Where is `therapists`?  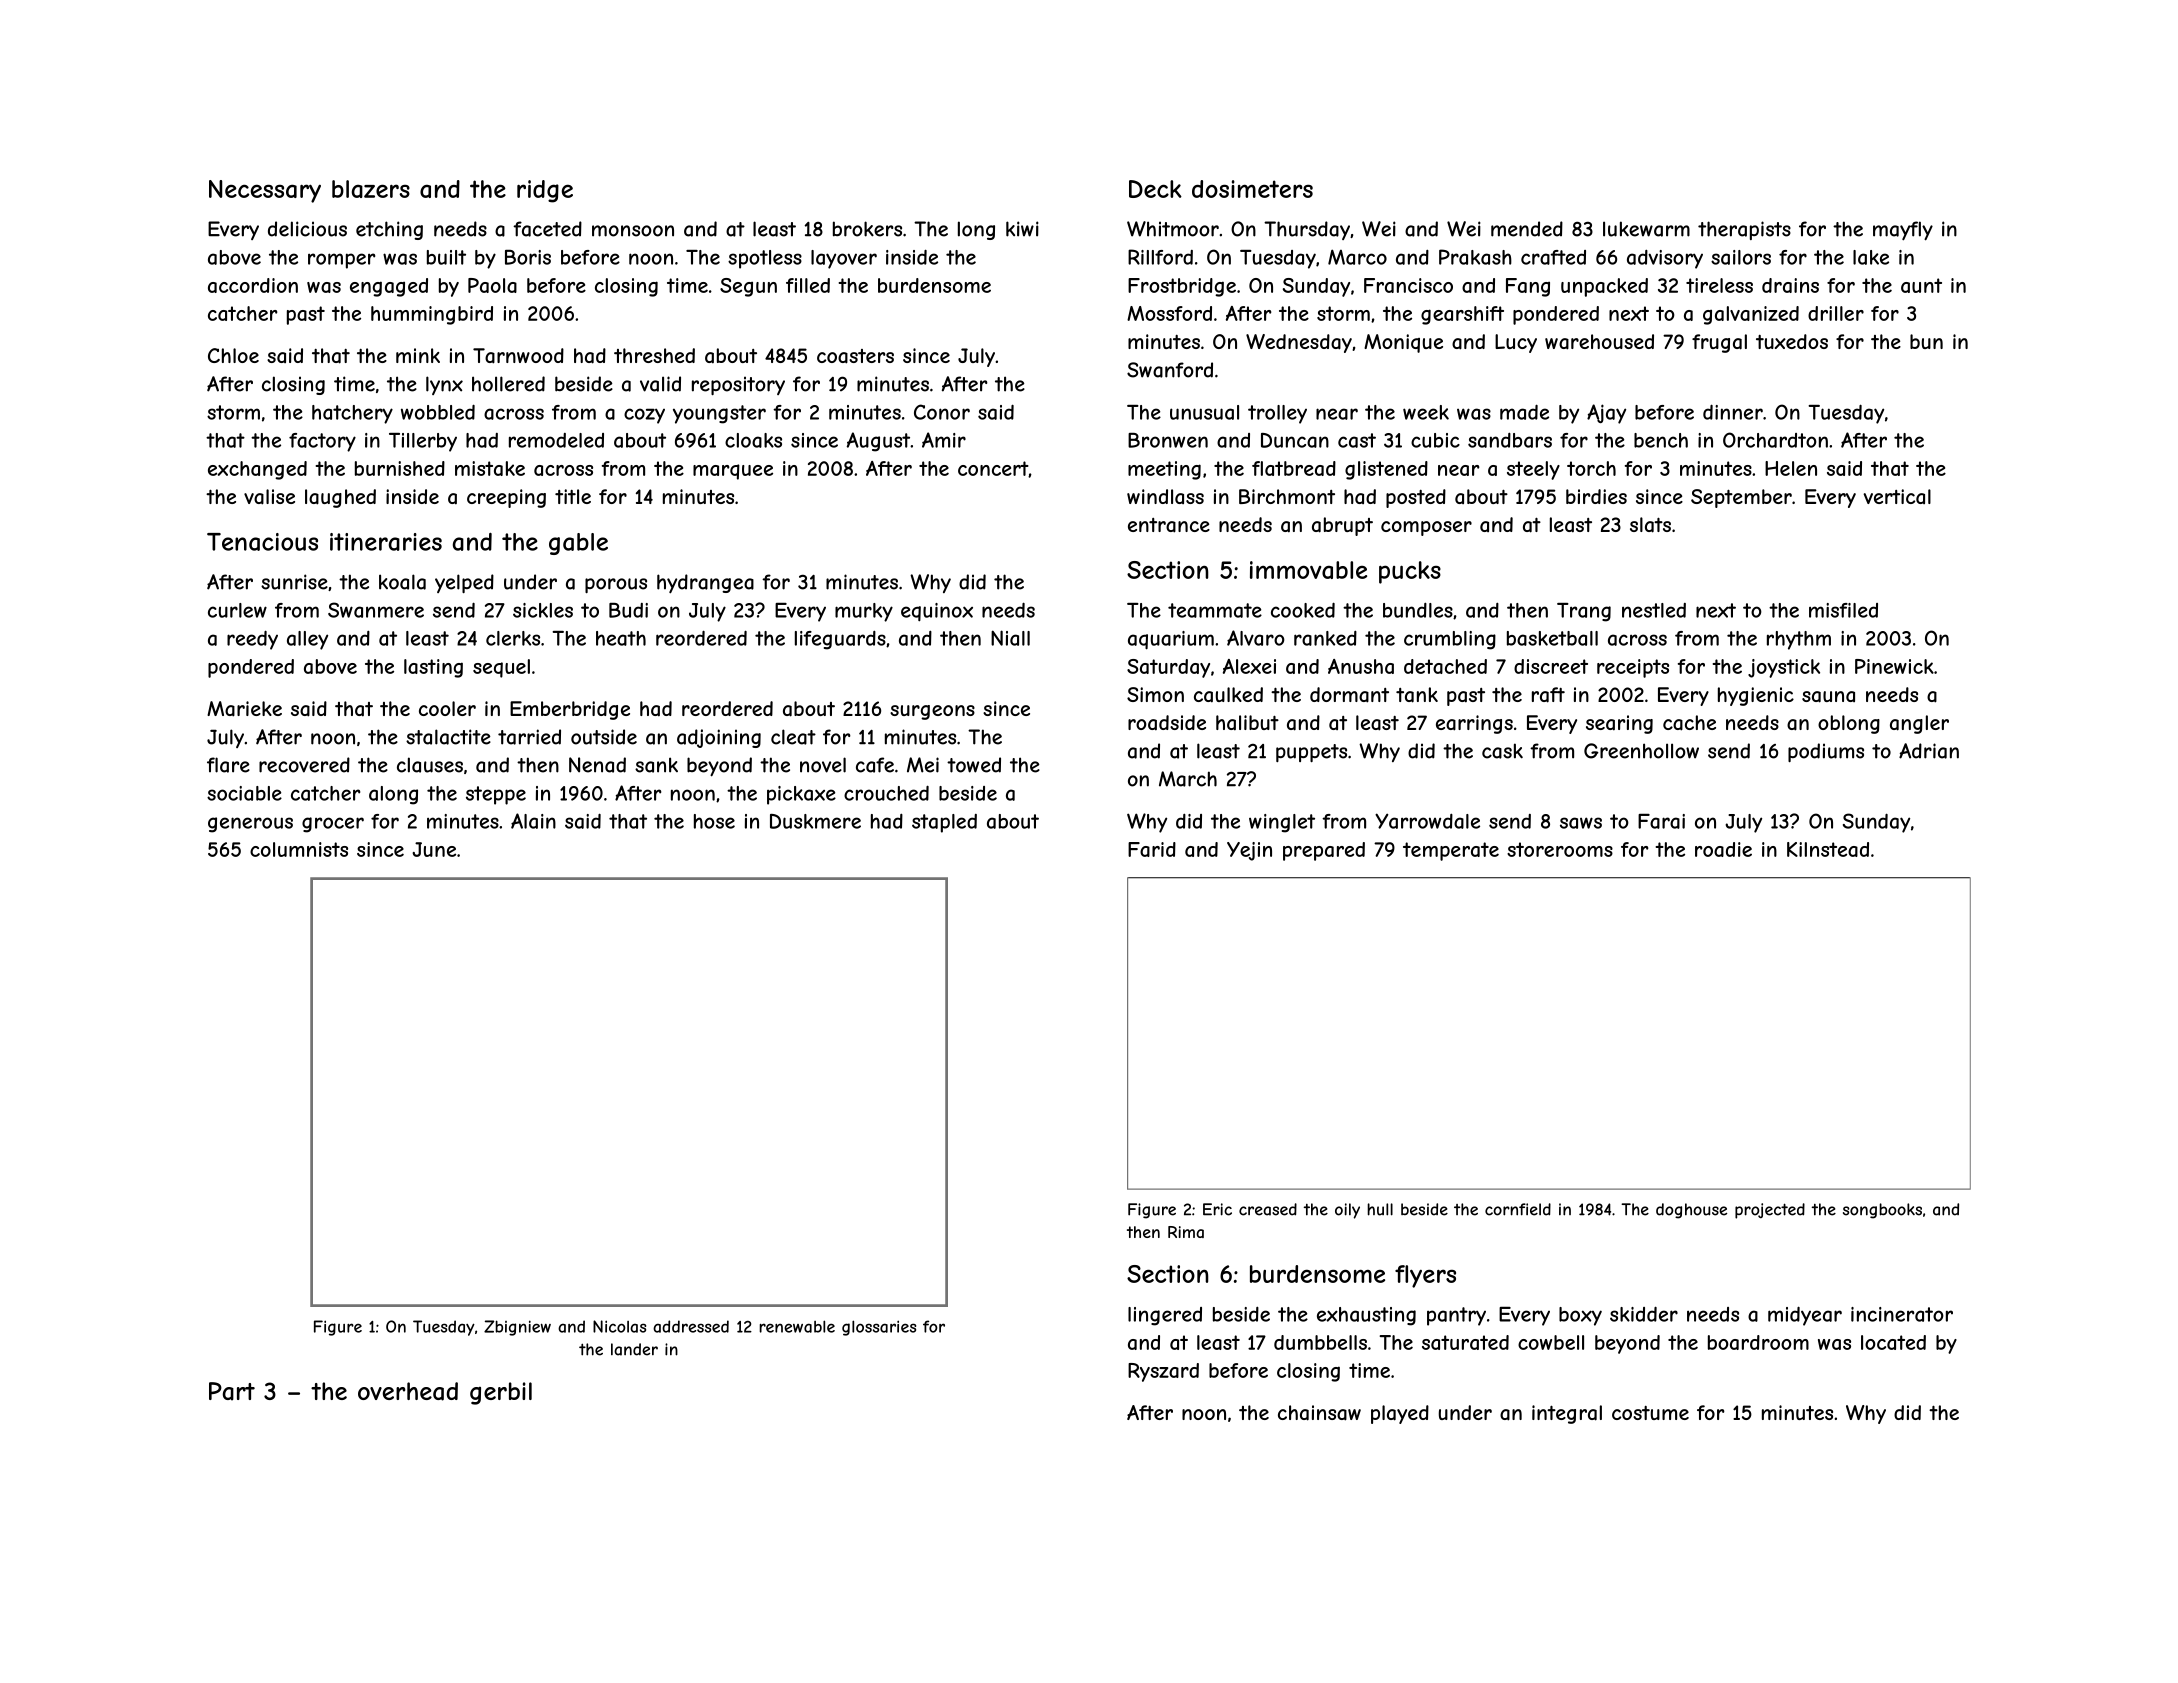 therapists is located at coordinates (1744, 230).
